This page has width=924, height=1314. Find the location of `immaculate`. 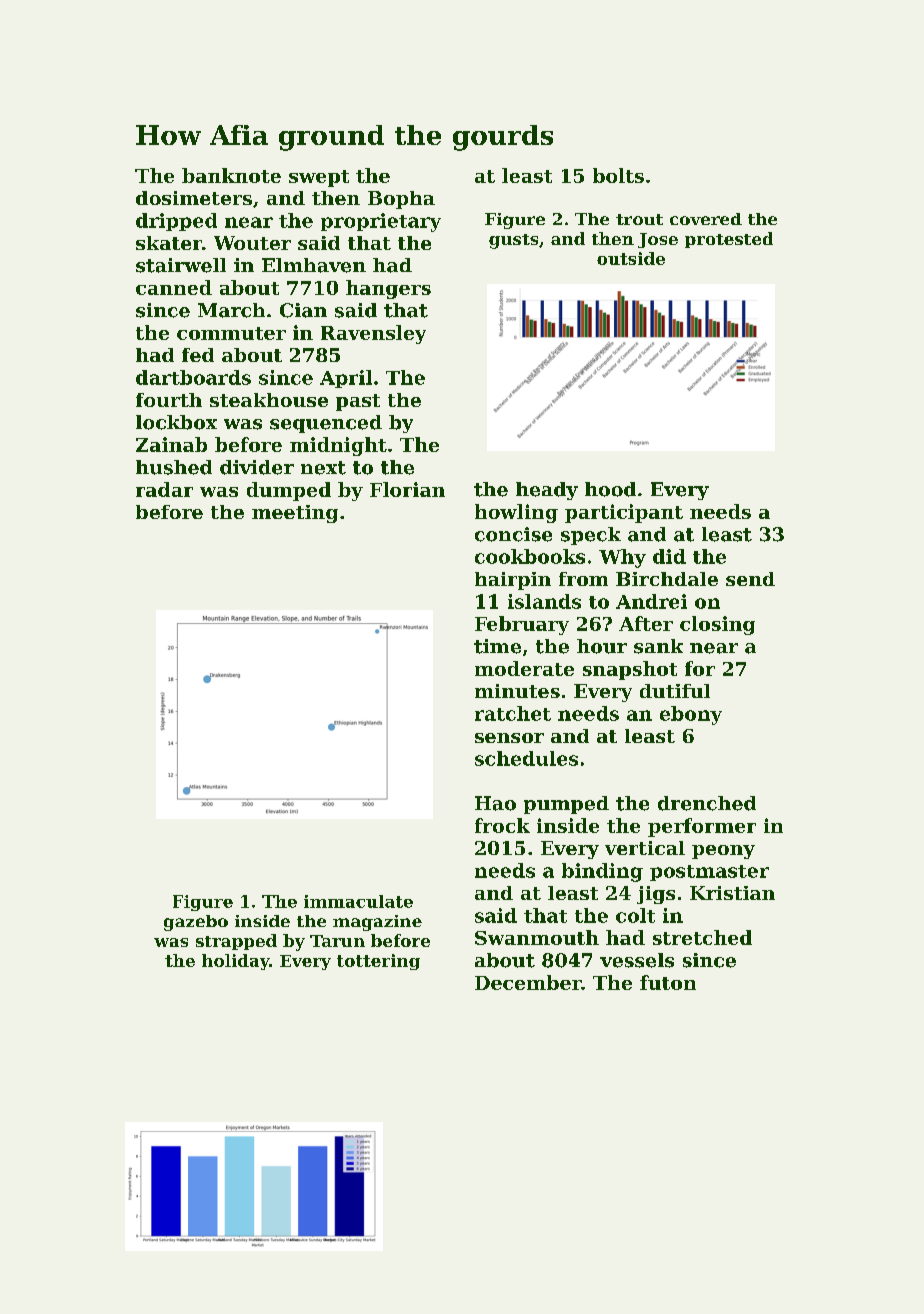

immaculate is located at coordinates (358, 901).
